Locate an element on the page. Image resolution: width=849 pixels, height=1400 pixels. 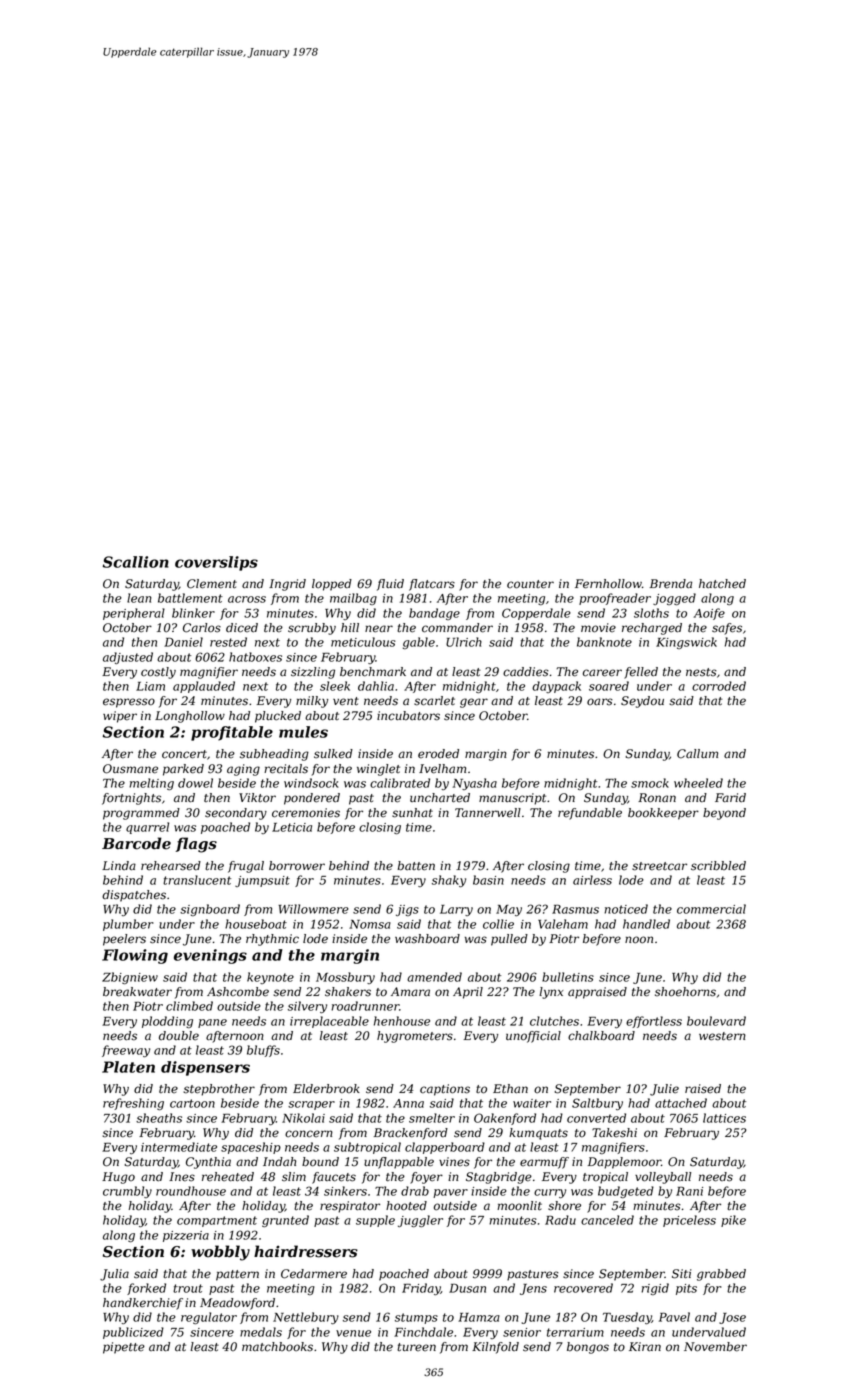
Tannerwell is located at coordinates (488, 813).
